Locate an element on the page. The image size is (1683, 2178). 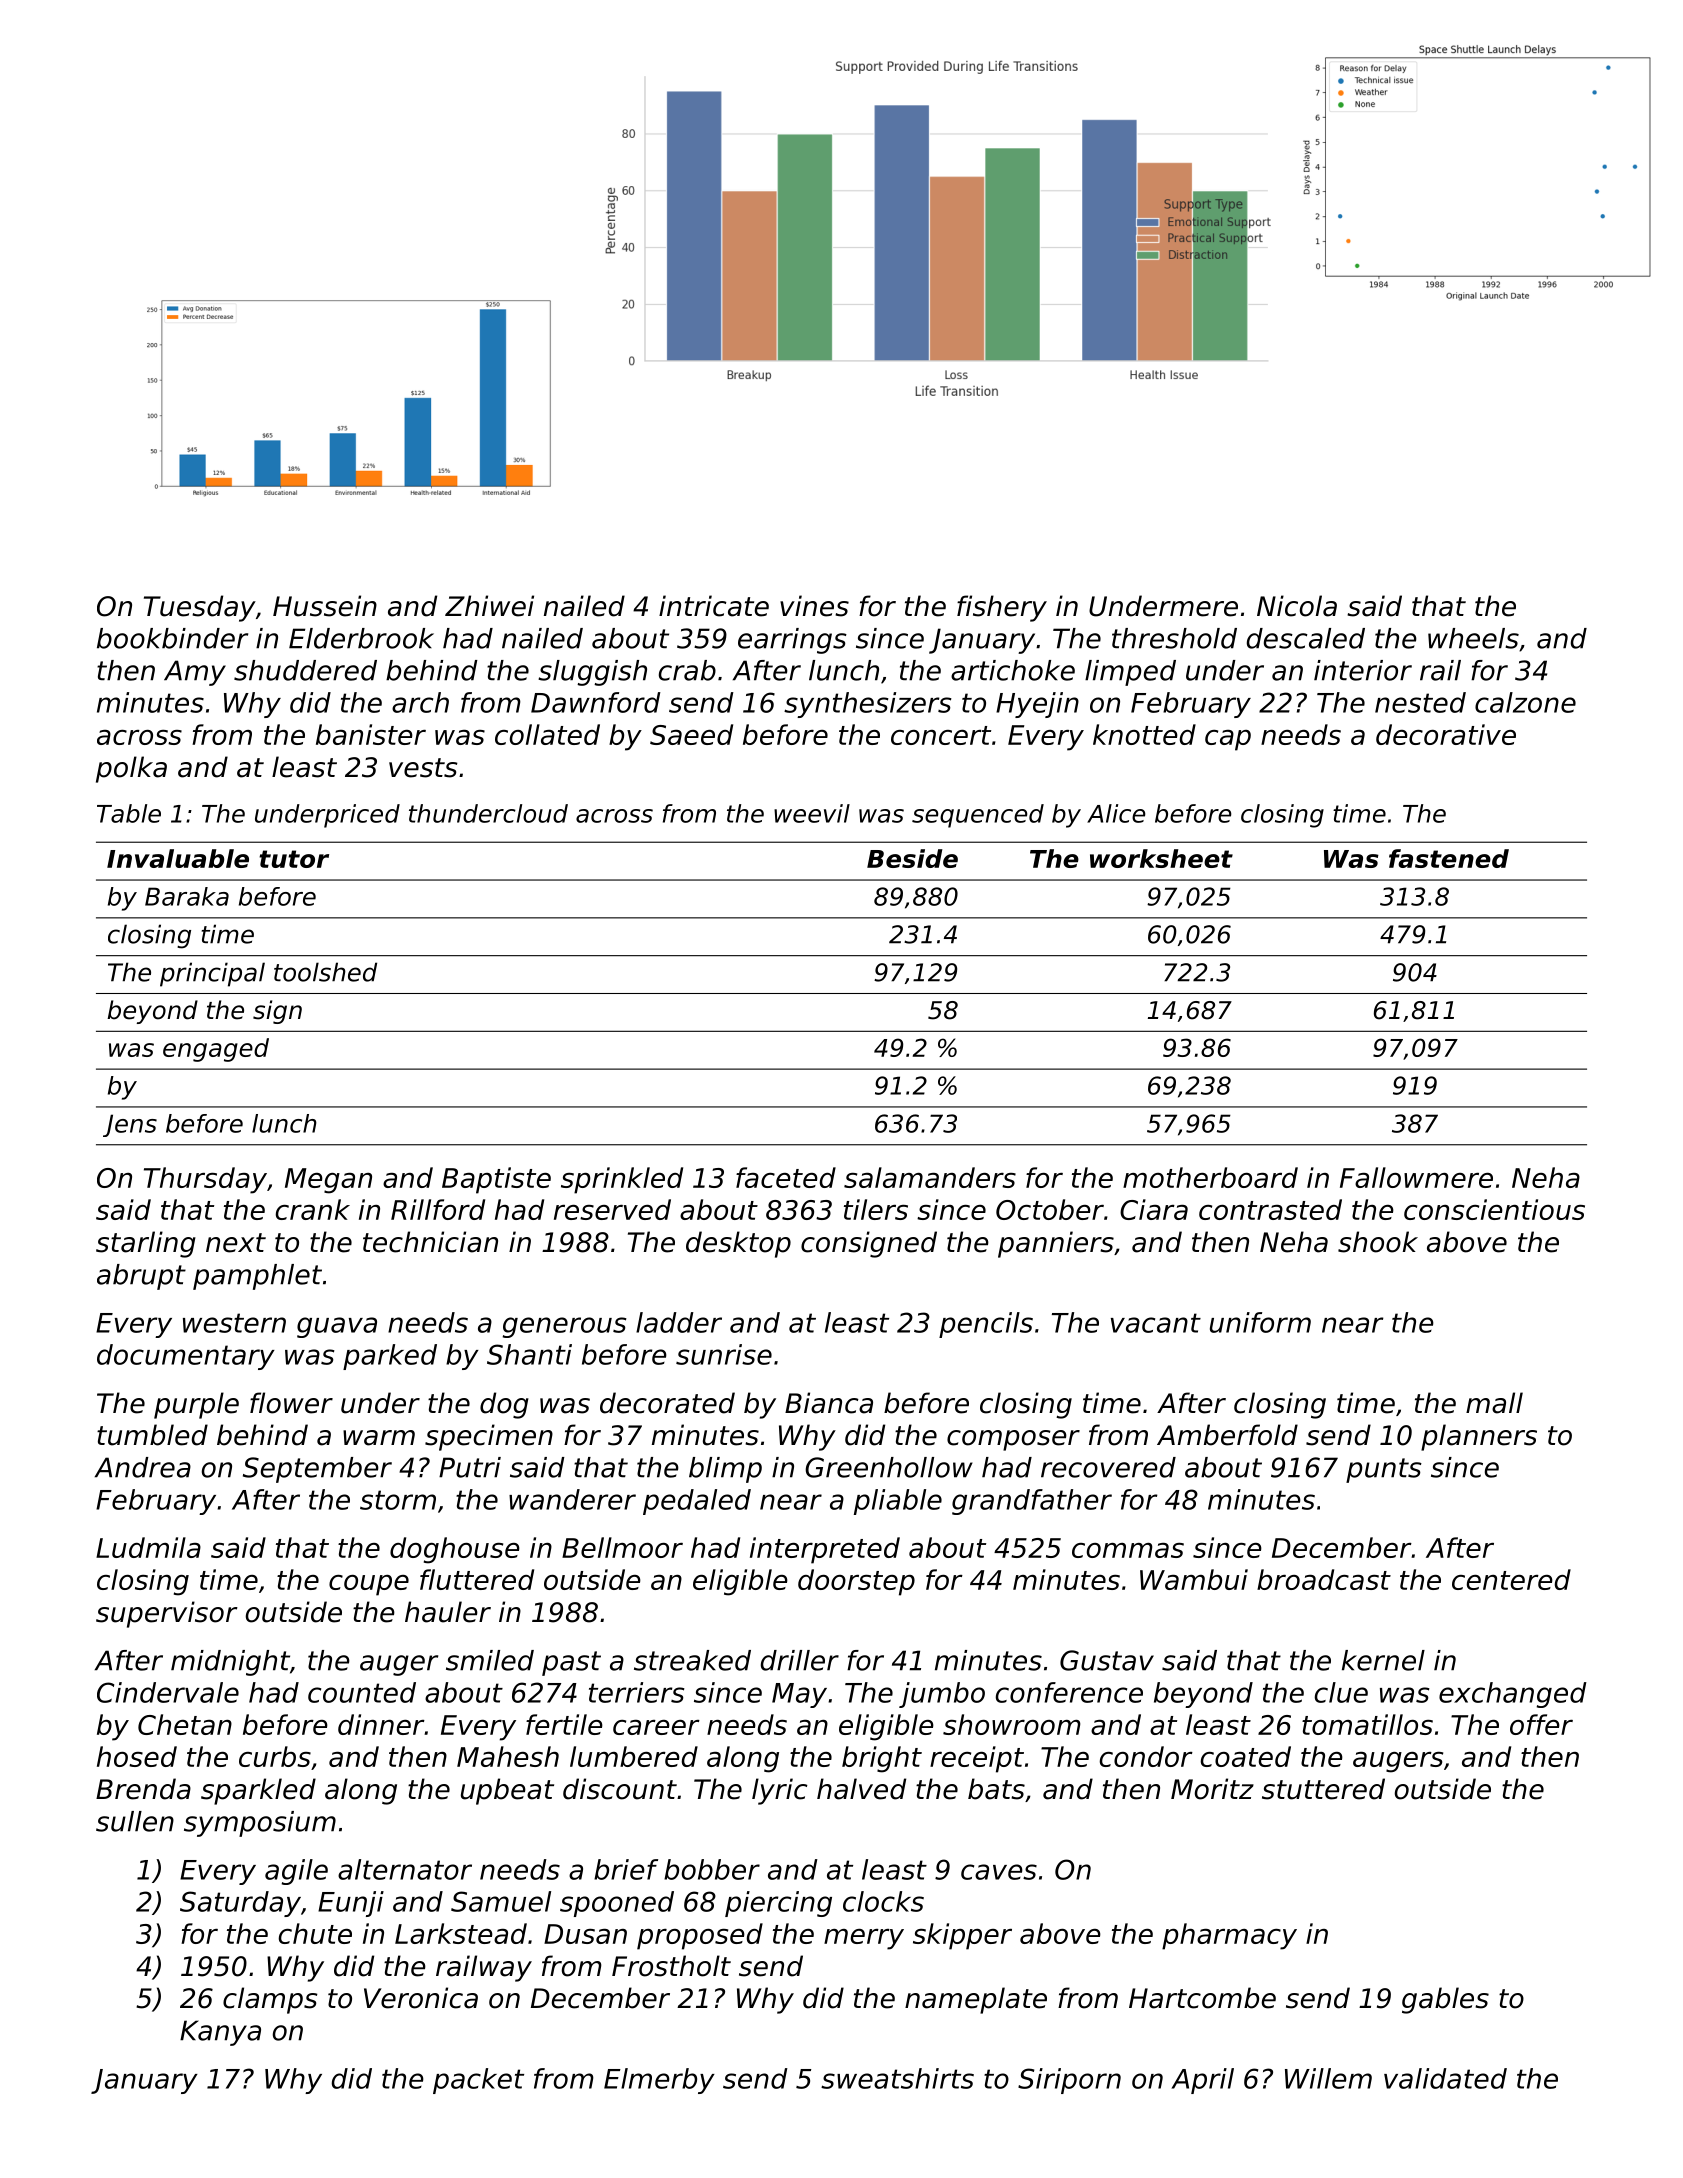
Saeed is located at coordinates (691, 734).
